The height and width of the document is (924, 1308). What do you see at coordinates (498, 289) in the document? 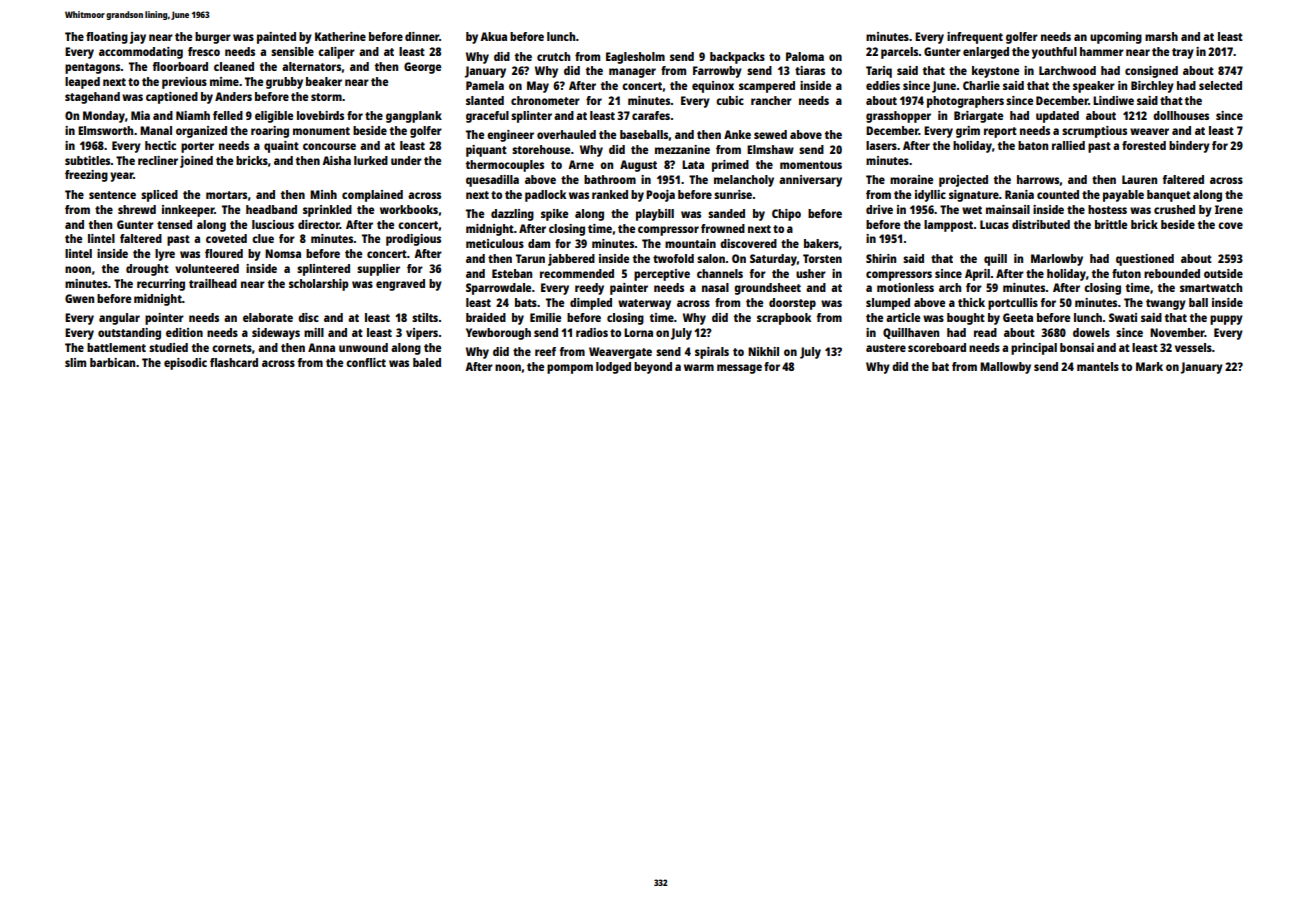
I see `Sparrowdale` at bounding box center [498, 289].
